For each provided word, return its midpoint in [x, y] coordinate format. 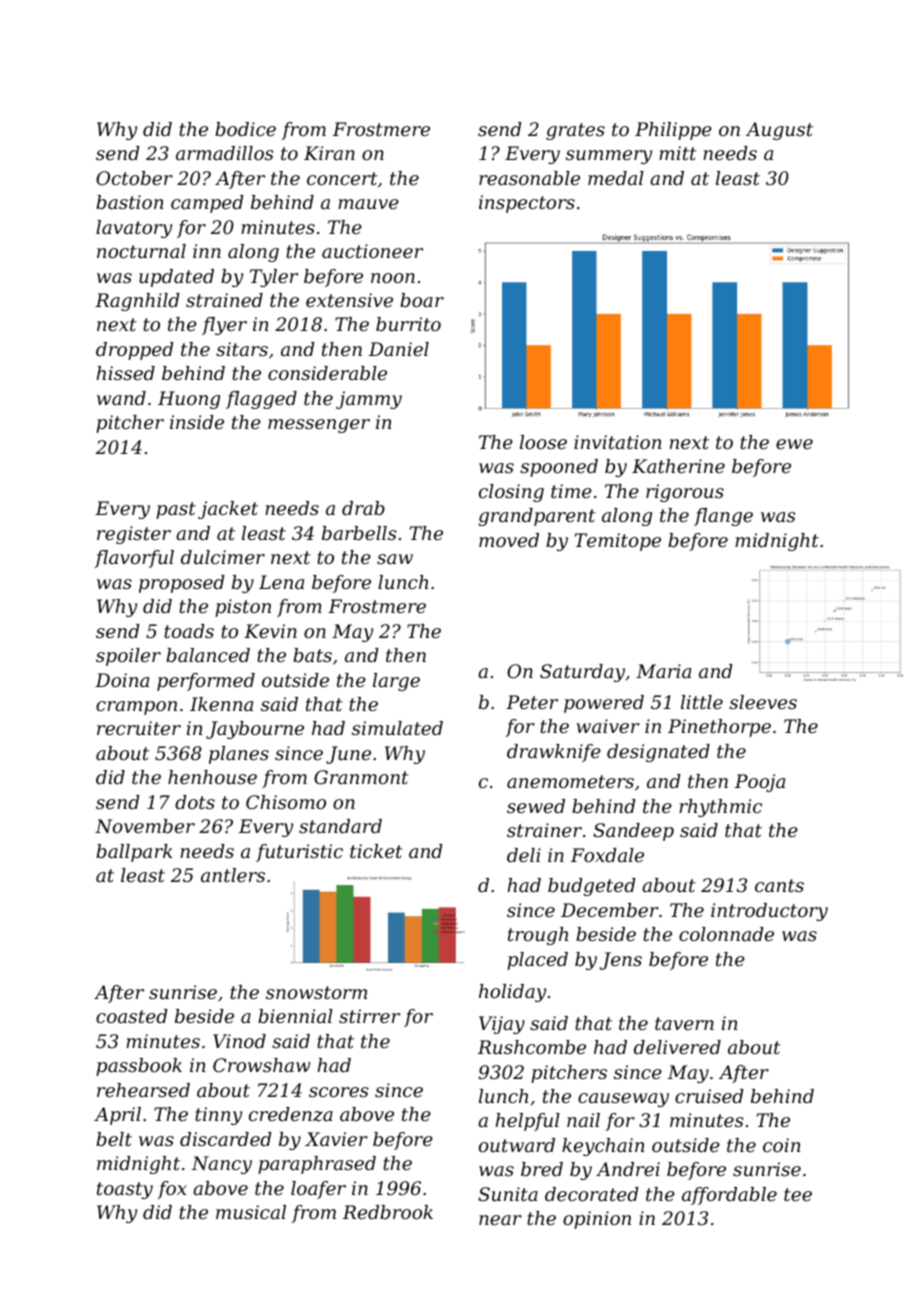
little [702, 702]
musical [251, 1212]
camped [207, 204]
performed [206, 682]
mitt [678, 153]
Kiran [329, 153]
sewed [536, 806]
